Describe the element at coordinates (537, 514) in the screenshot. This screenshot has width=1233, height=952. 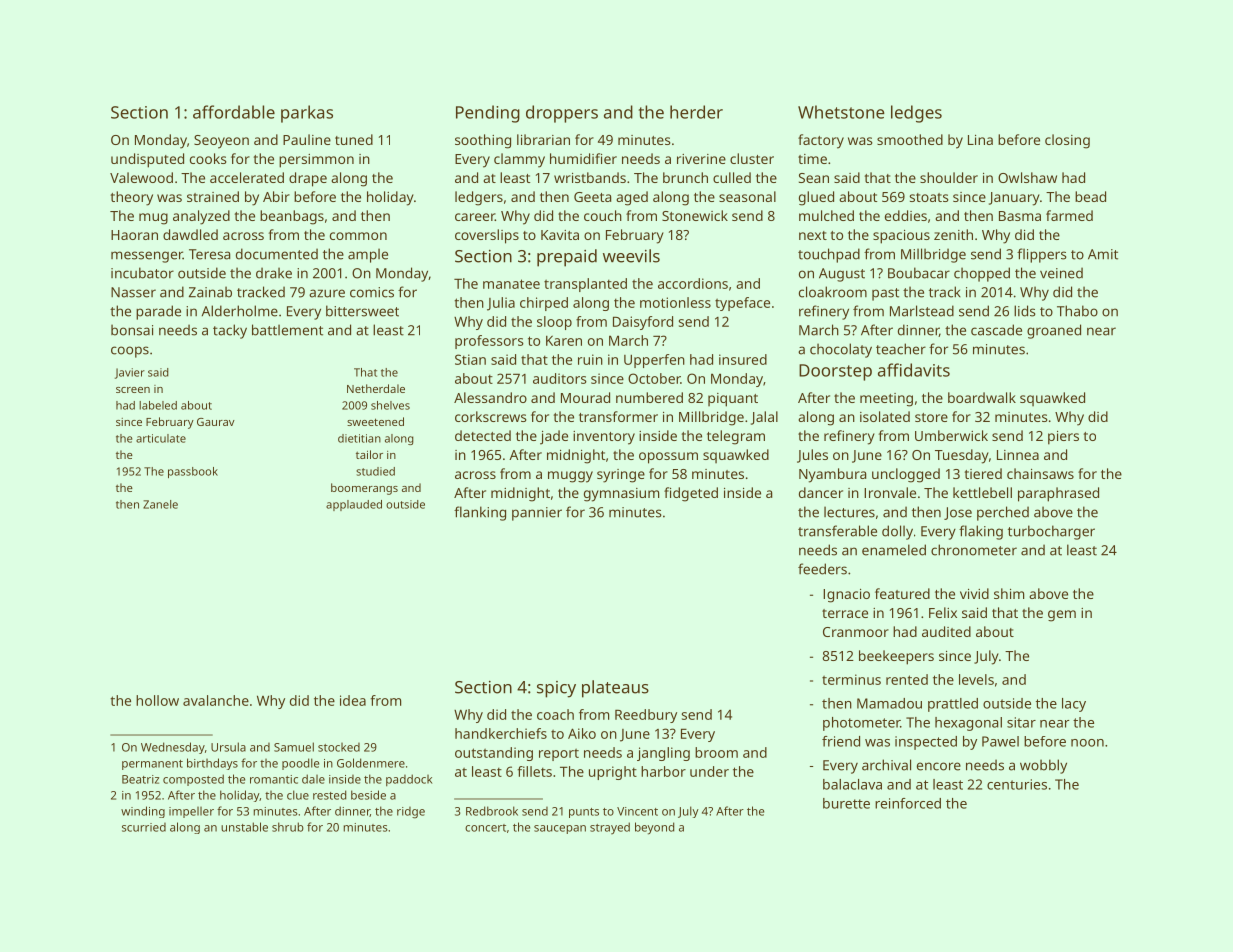
I see `pannier` at that location.
